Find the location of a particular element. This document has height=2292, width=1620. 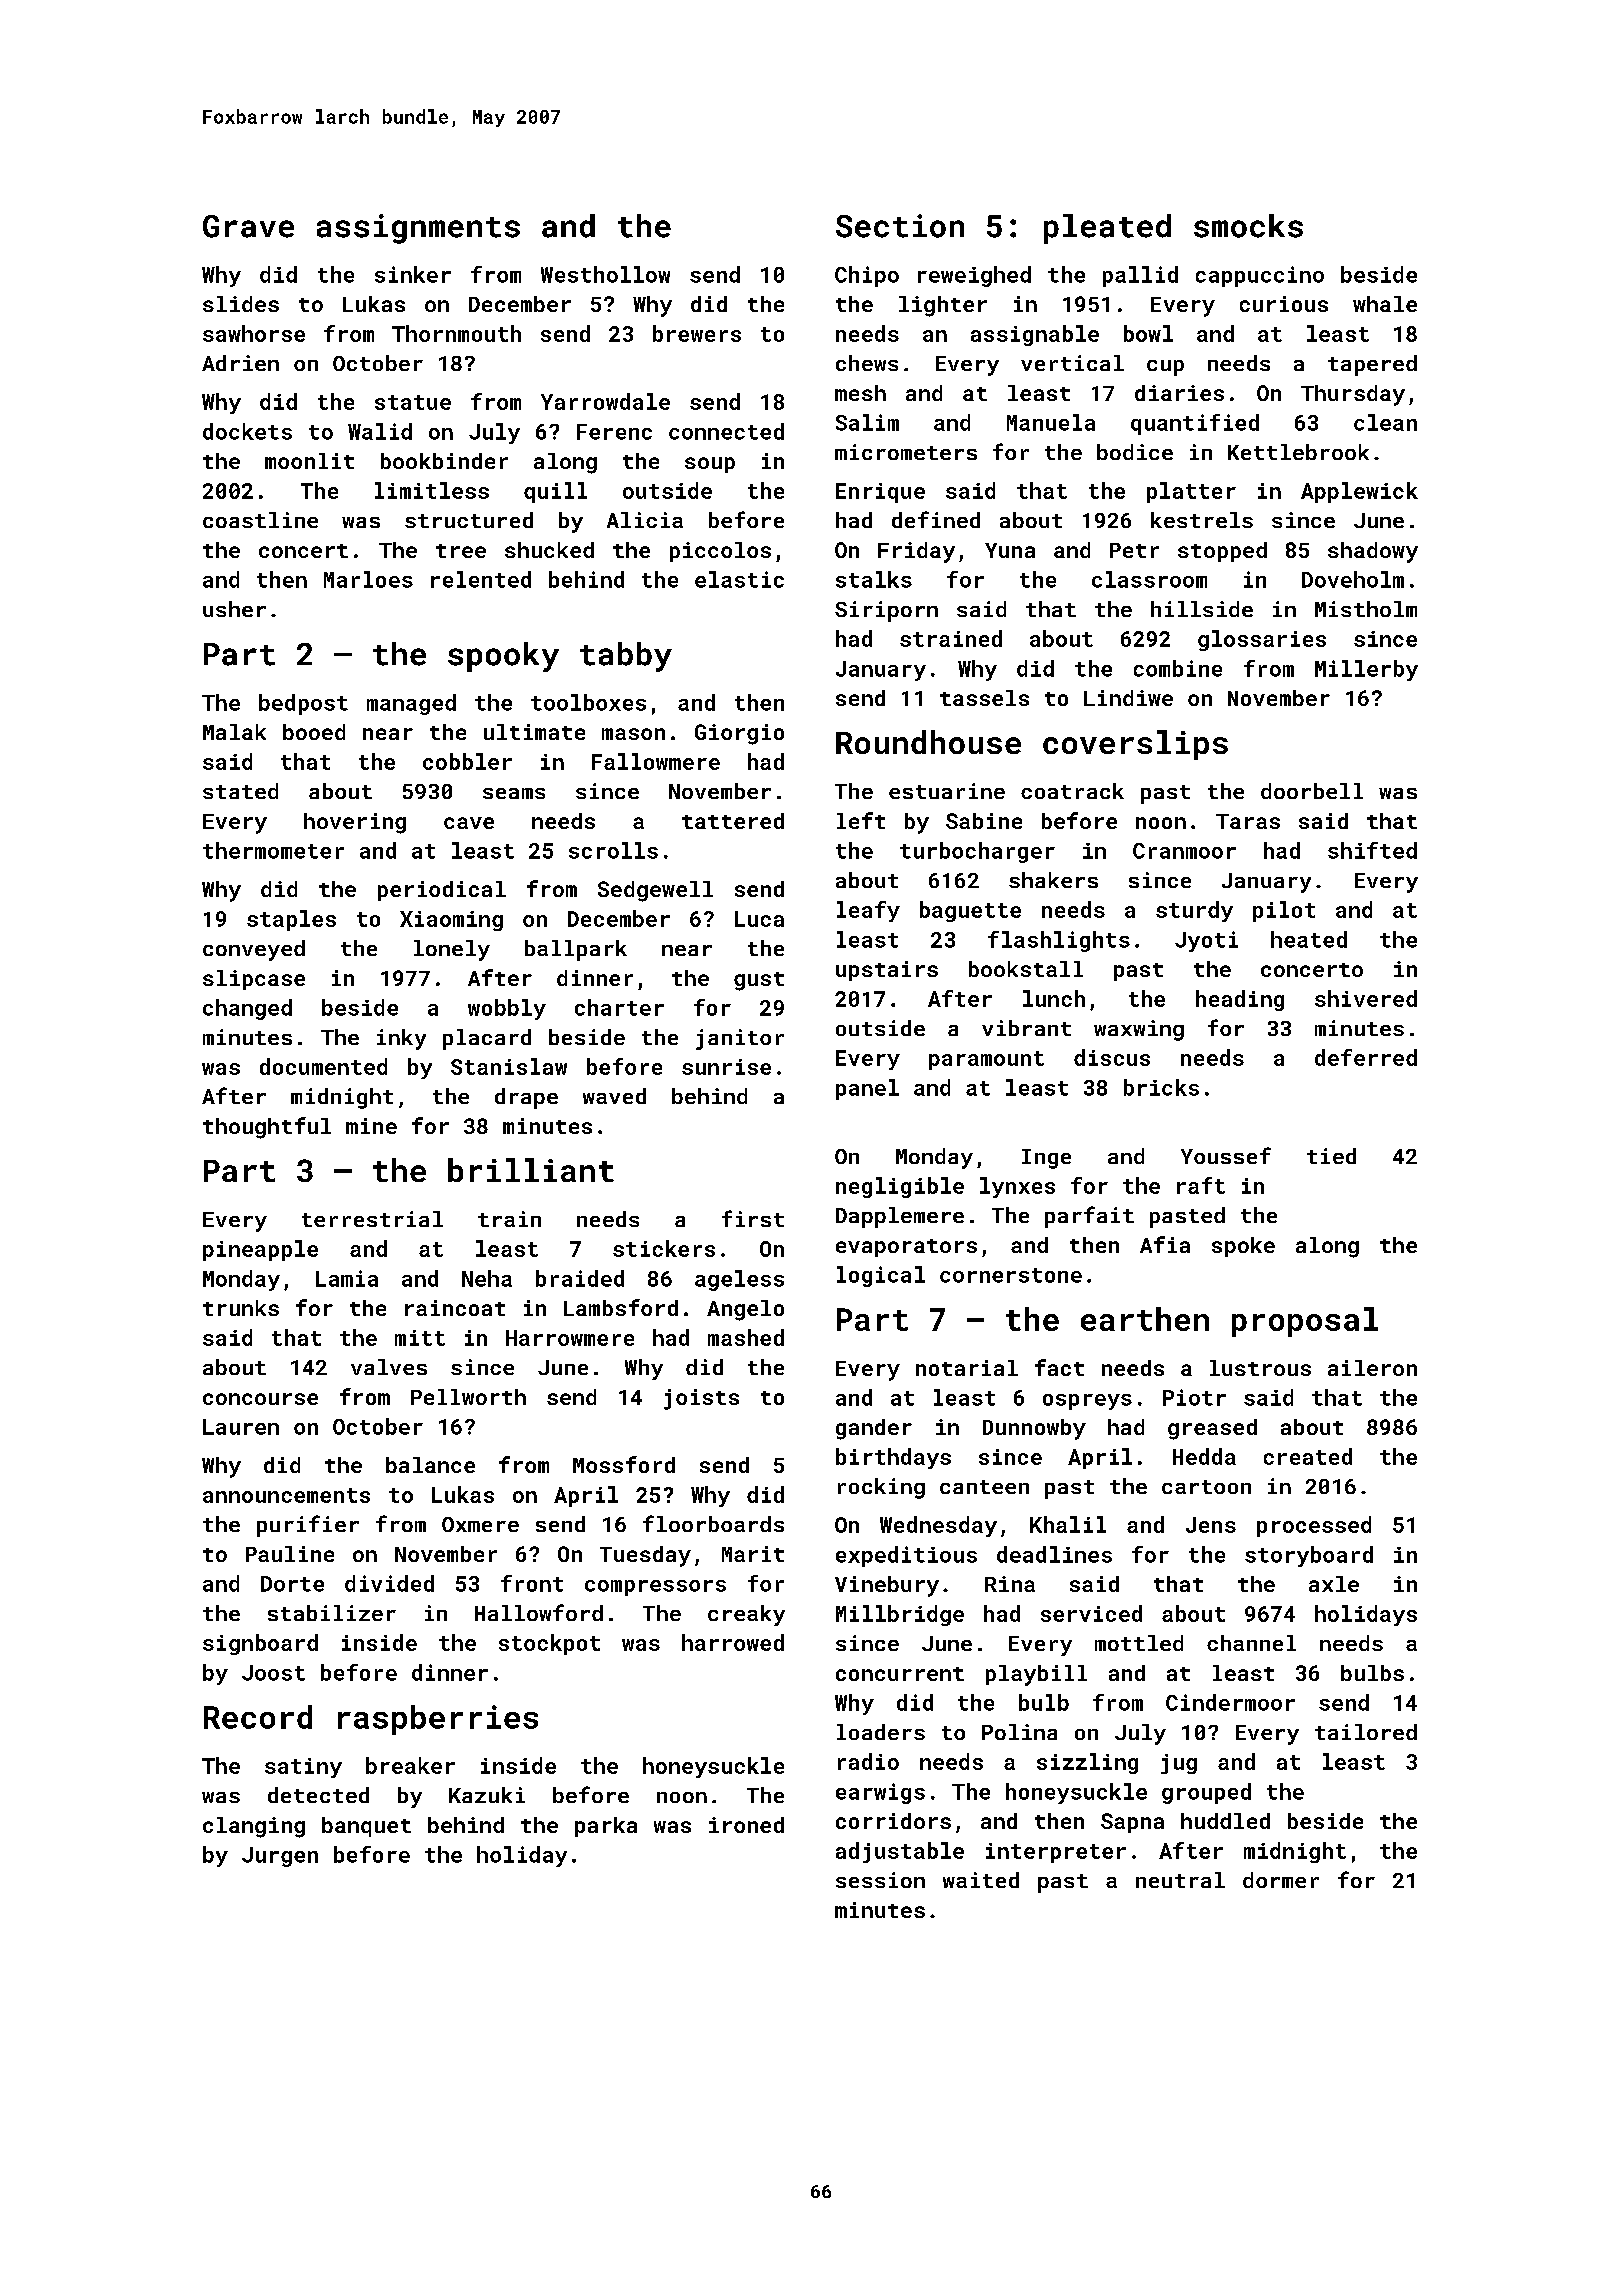

periodical is located at coordinates (442, 891).
